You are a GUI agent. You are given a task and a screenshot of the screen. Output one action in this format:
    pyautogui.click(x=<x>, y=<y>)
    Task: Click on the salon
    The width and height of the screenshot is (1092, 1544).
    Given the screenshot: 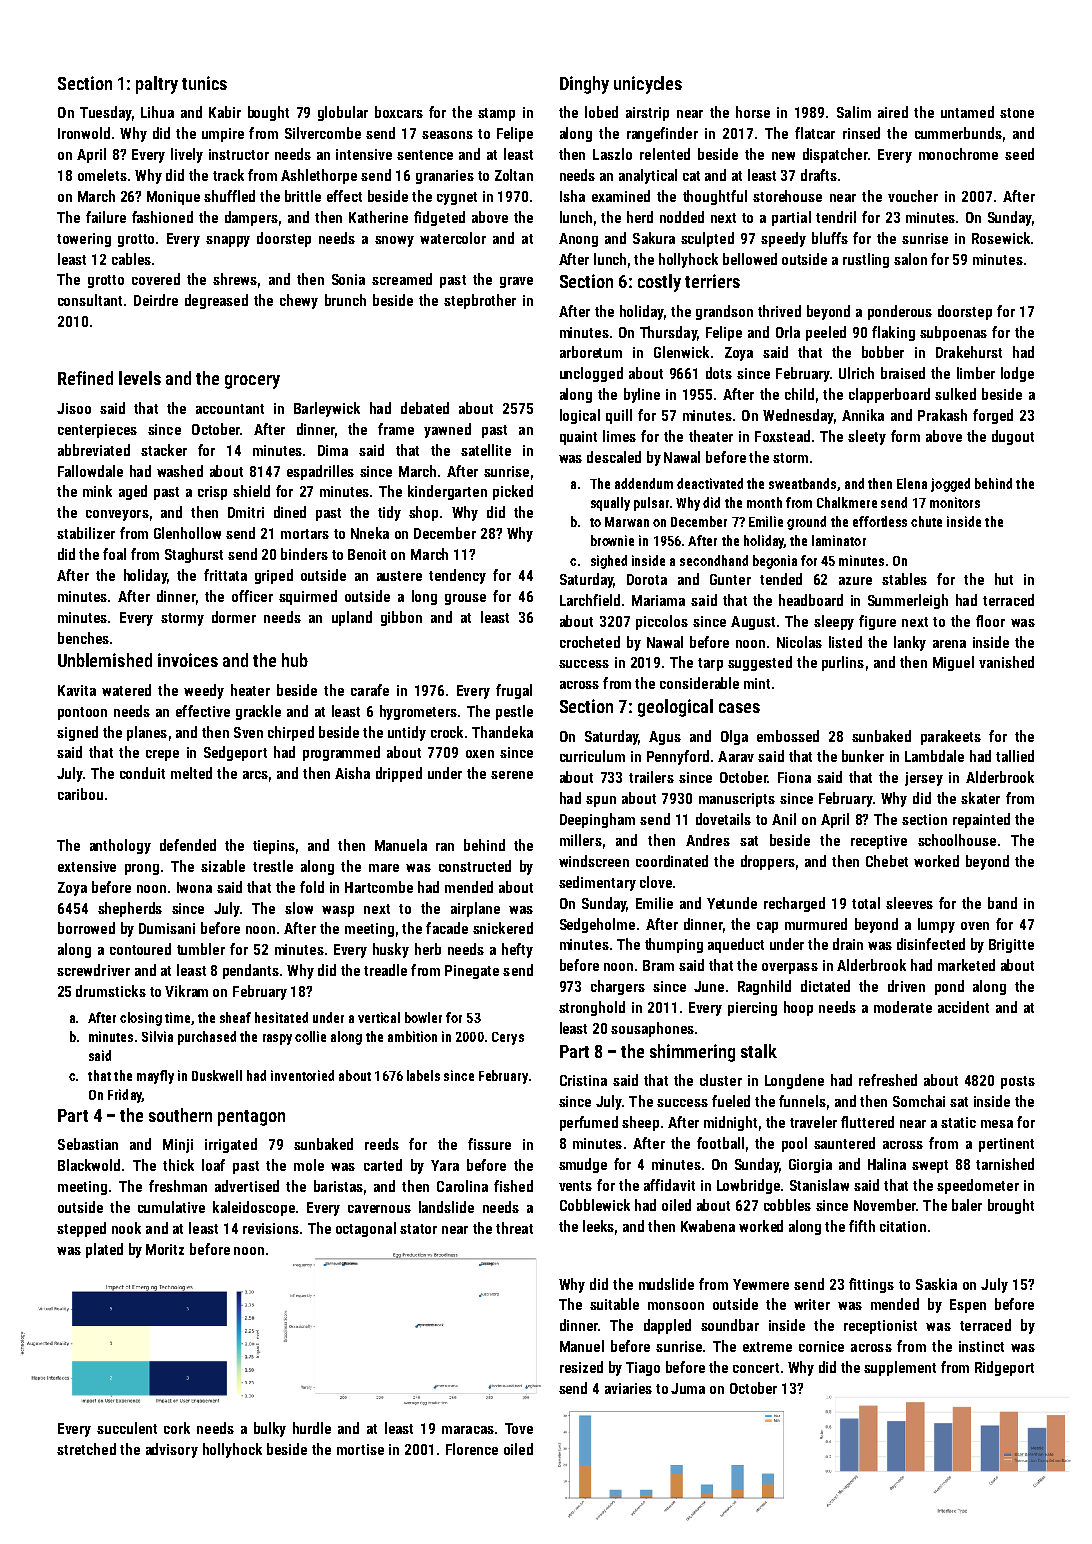 What is the action you would take?
    pyautogui.click(x=910, y=259)
